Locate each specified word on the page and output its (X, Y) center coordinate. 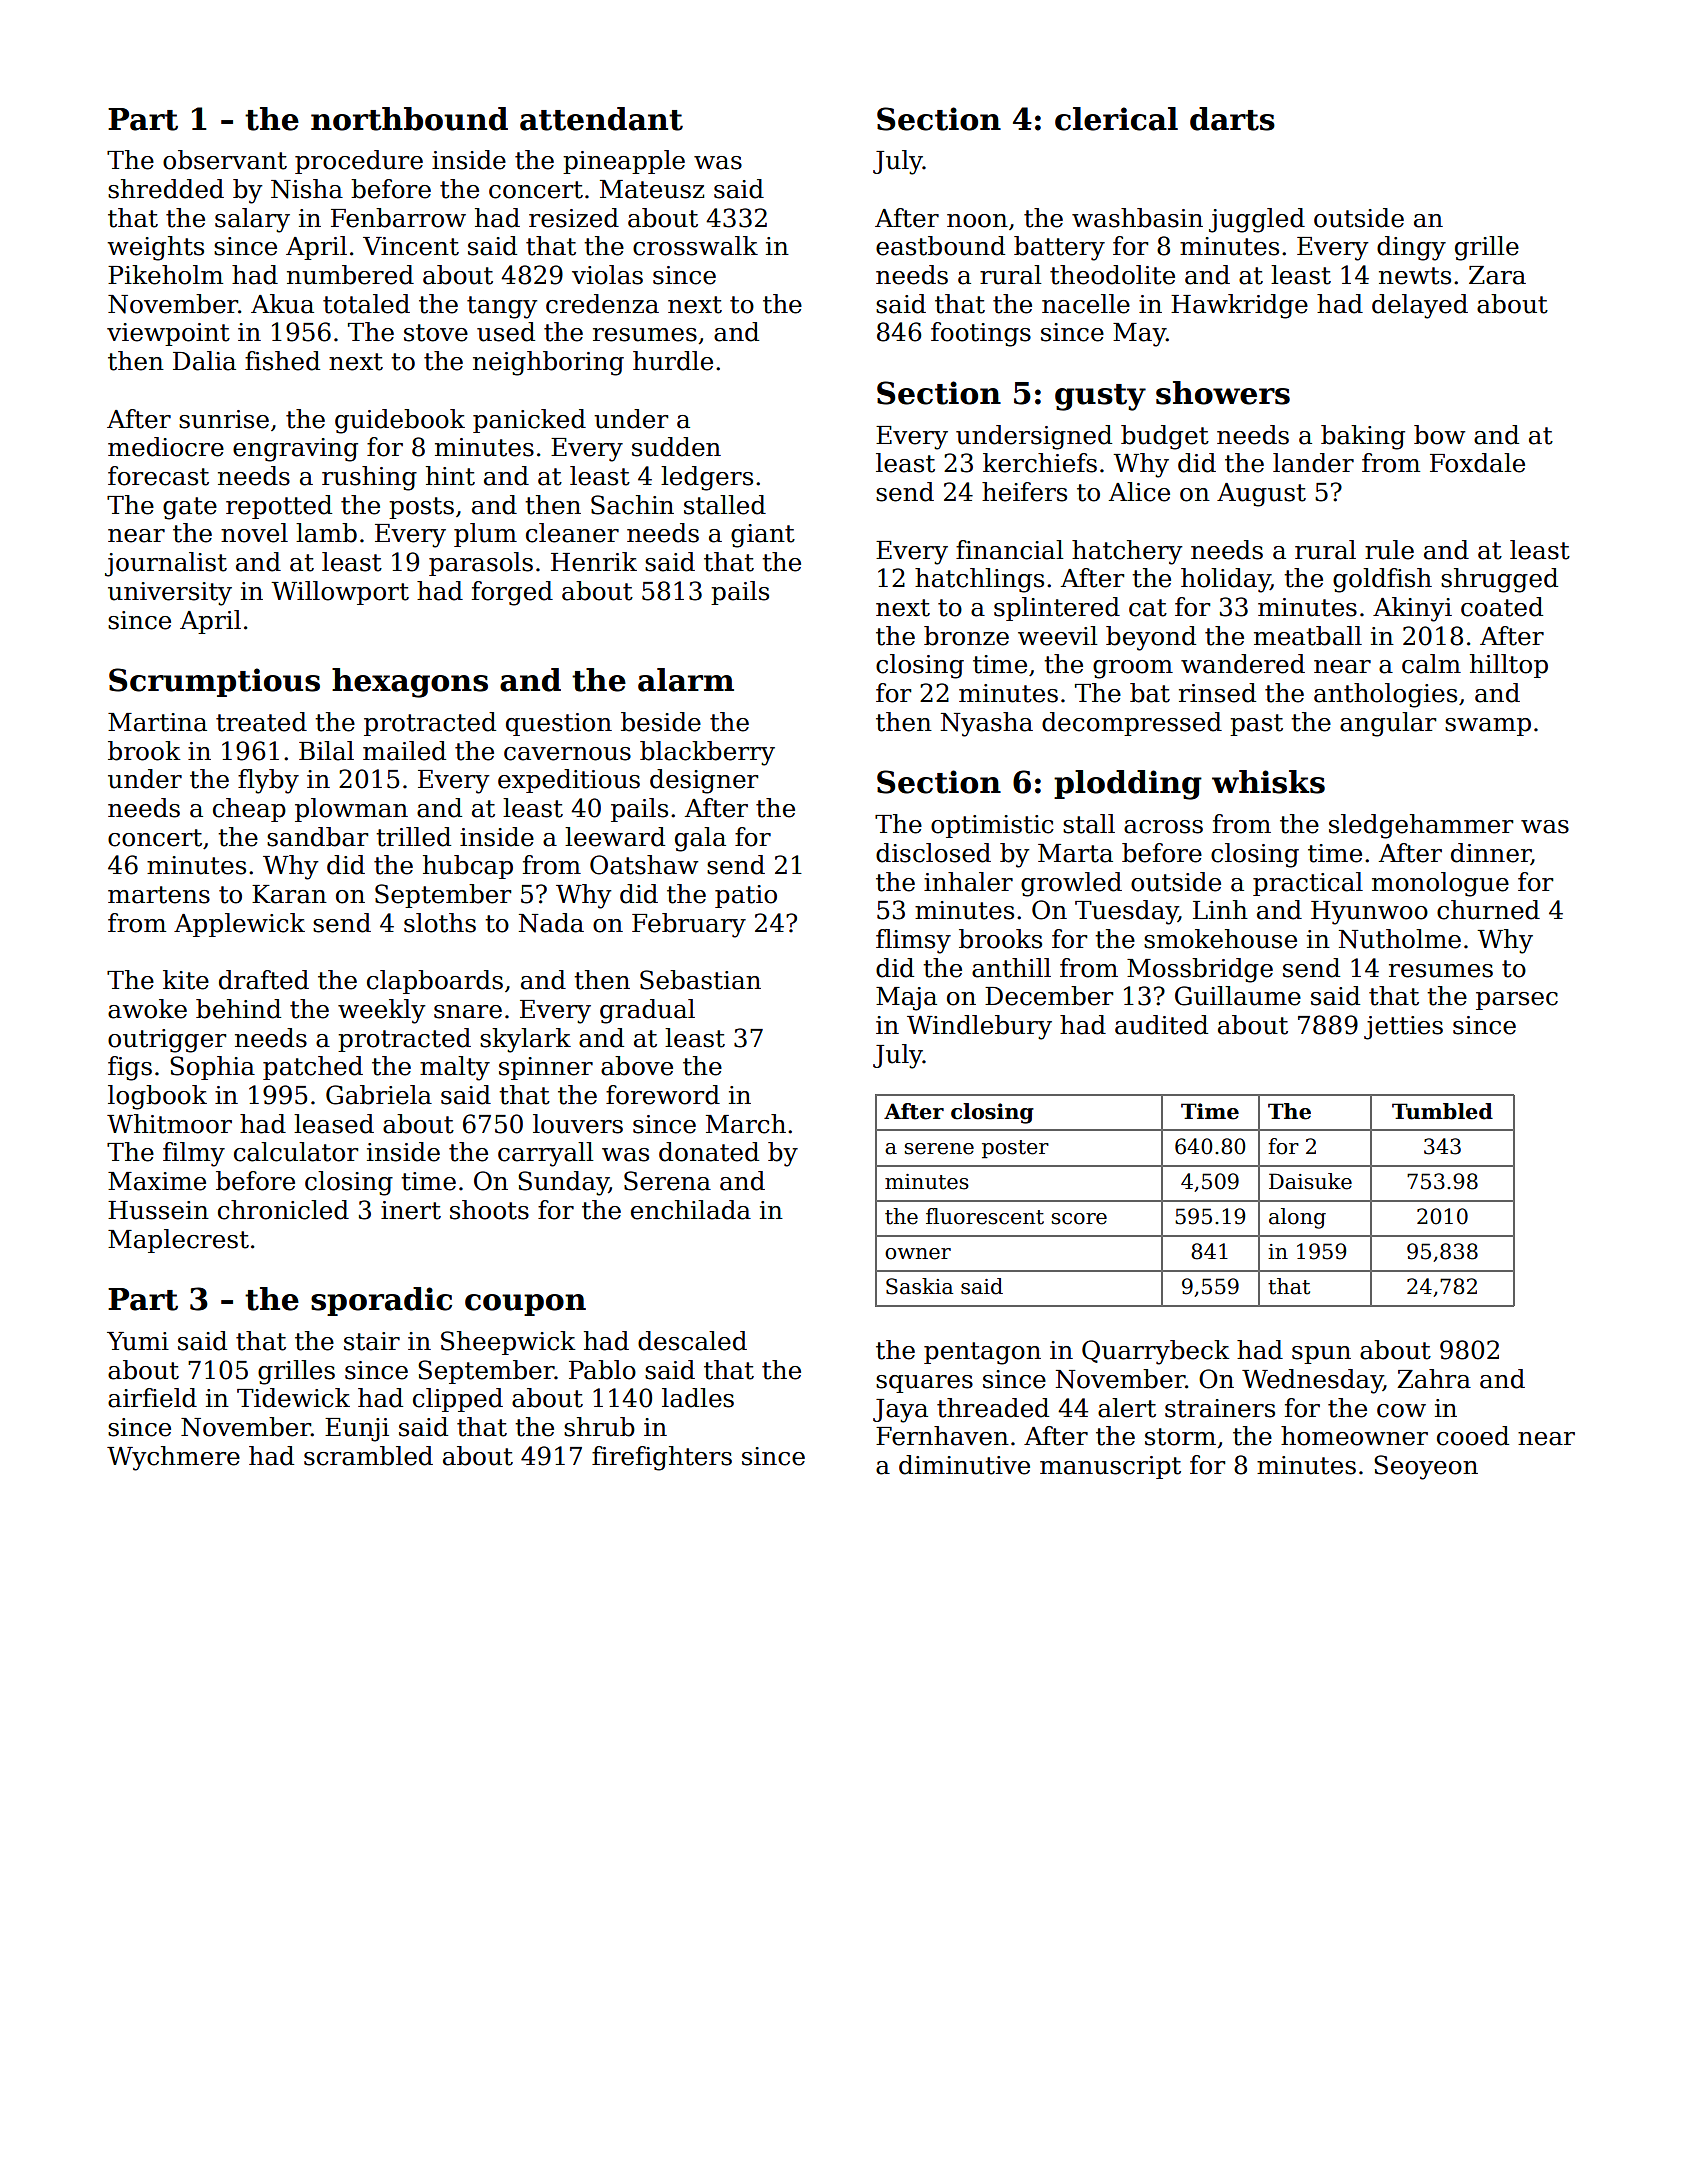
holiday (1225, 580)
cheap (249, 810)
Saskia (919, 1286)
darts (1232, 119)
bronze (966, 636)
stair (372, 1341)
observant (225, 160)
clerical (1116, 119)
